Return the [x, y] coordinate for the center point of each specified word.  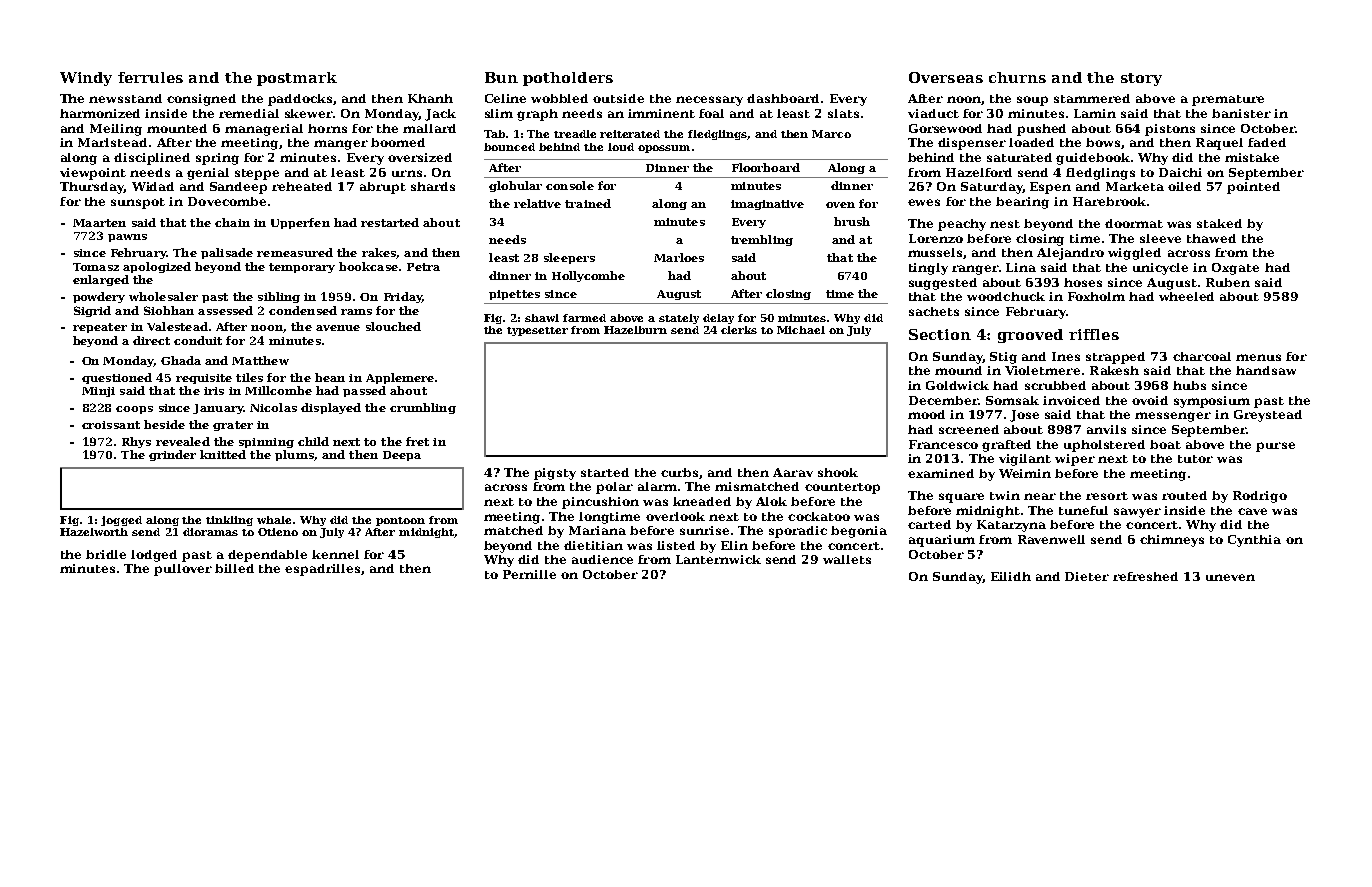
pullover [183, 570]
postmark [297, 79]
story [1141, 79]
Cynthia [1254, 541]
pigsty [555, 474]
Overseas [946, 77]
